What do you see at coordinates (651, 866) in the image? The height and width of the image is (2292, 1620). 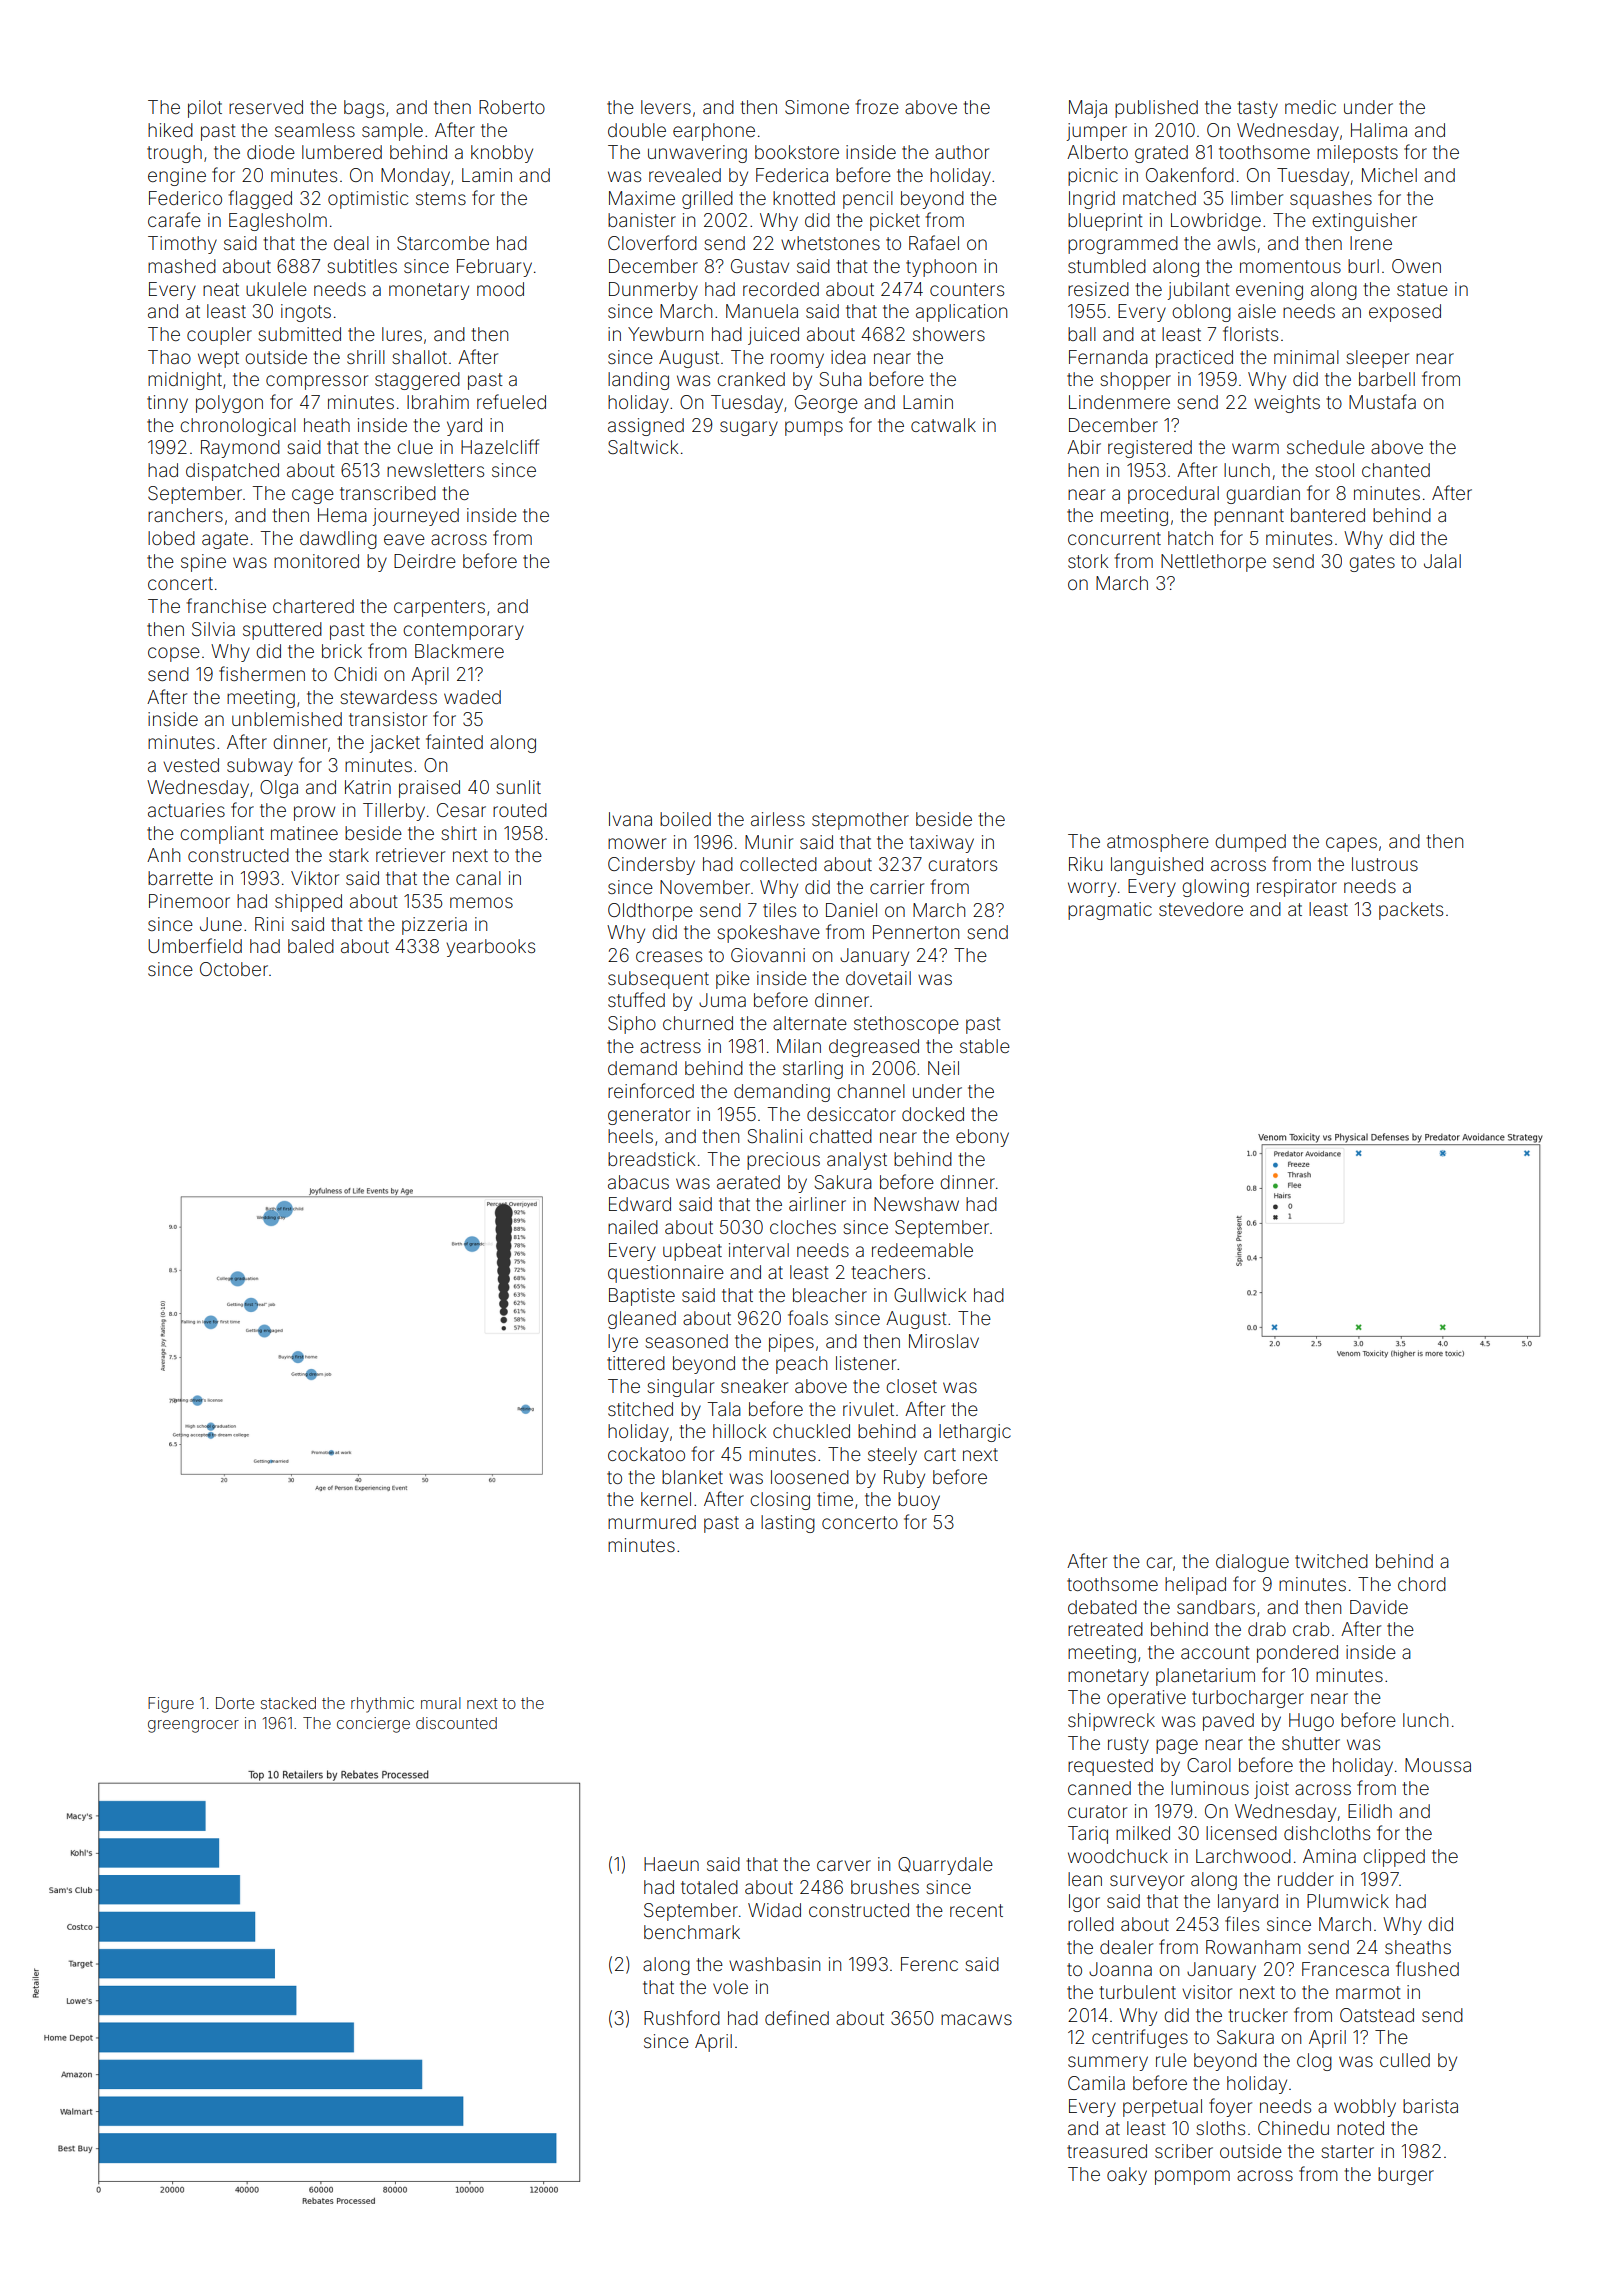 I see `Cindersby` at bounding box center [651, 866].
